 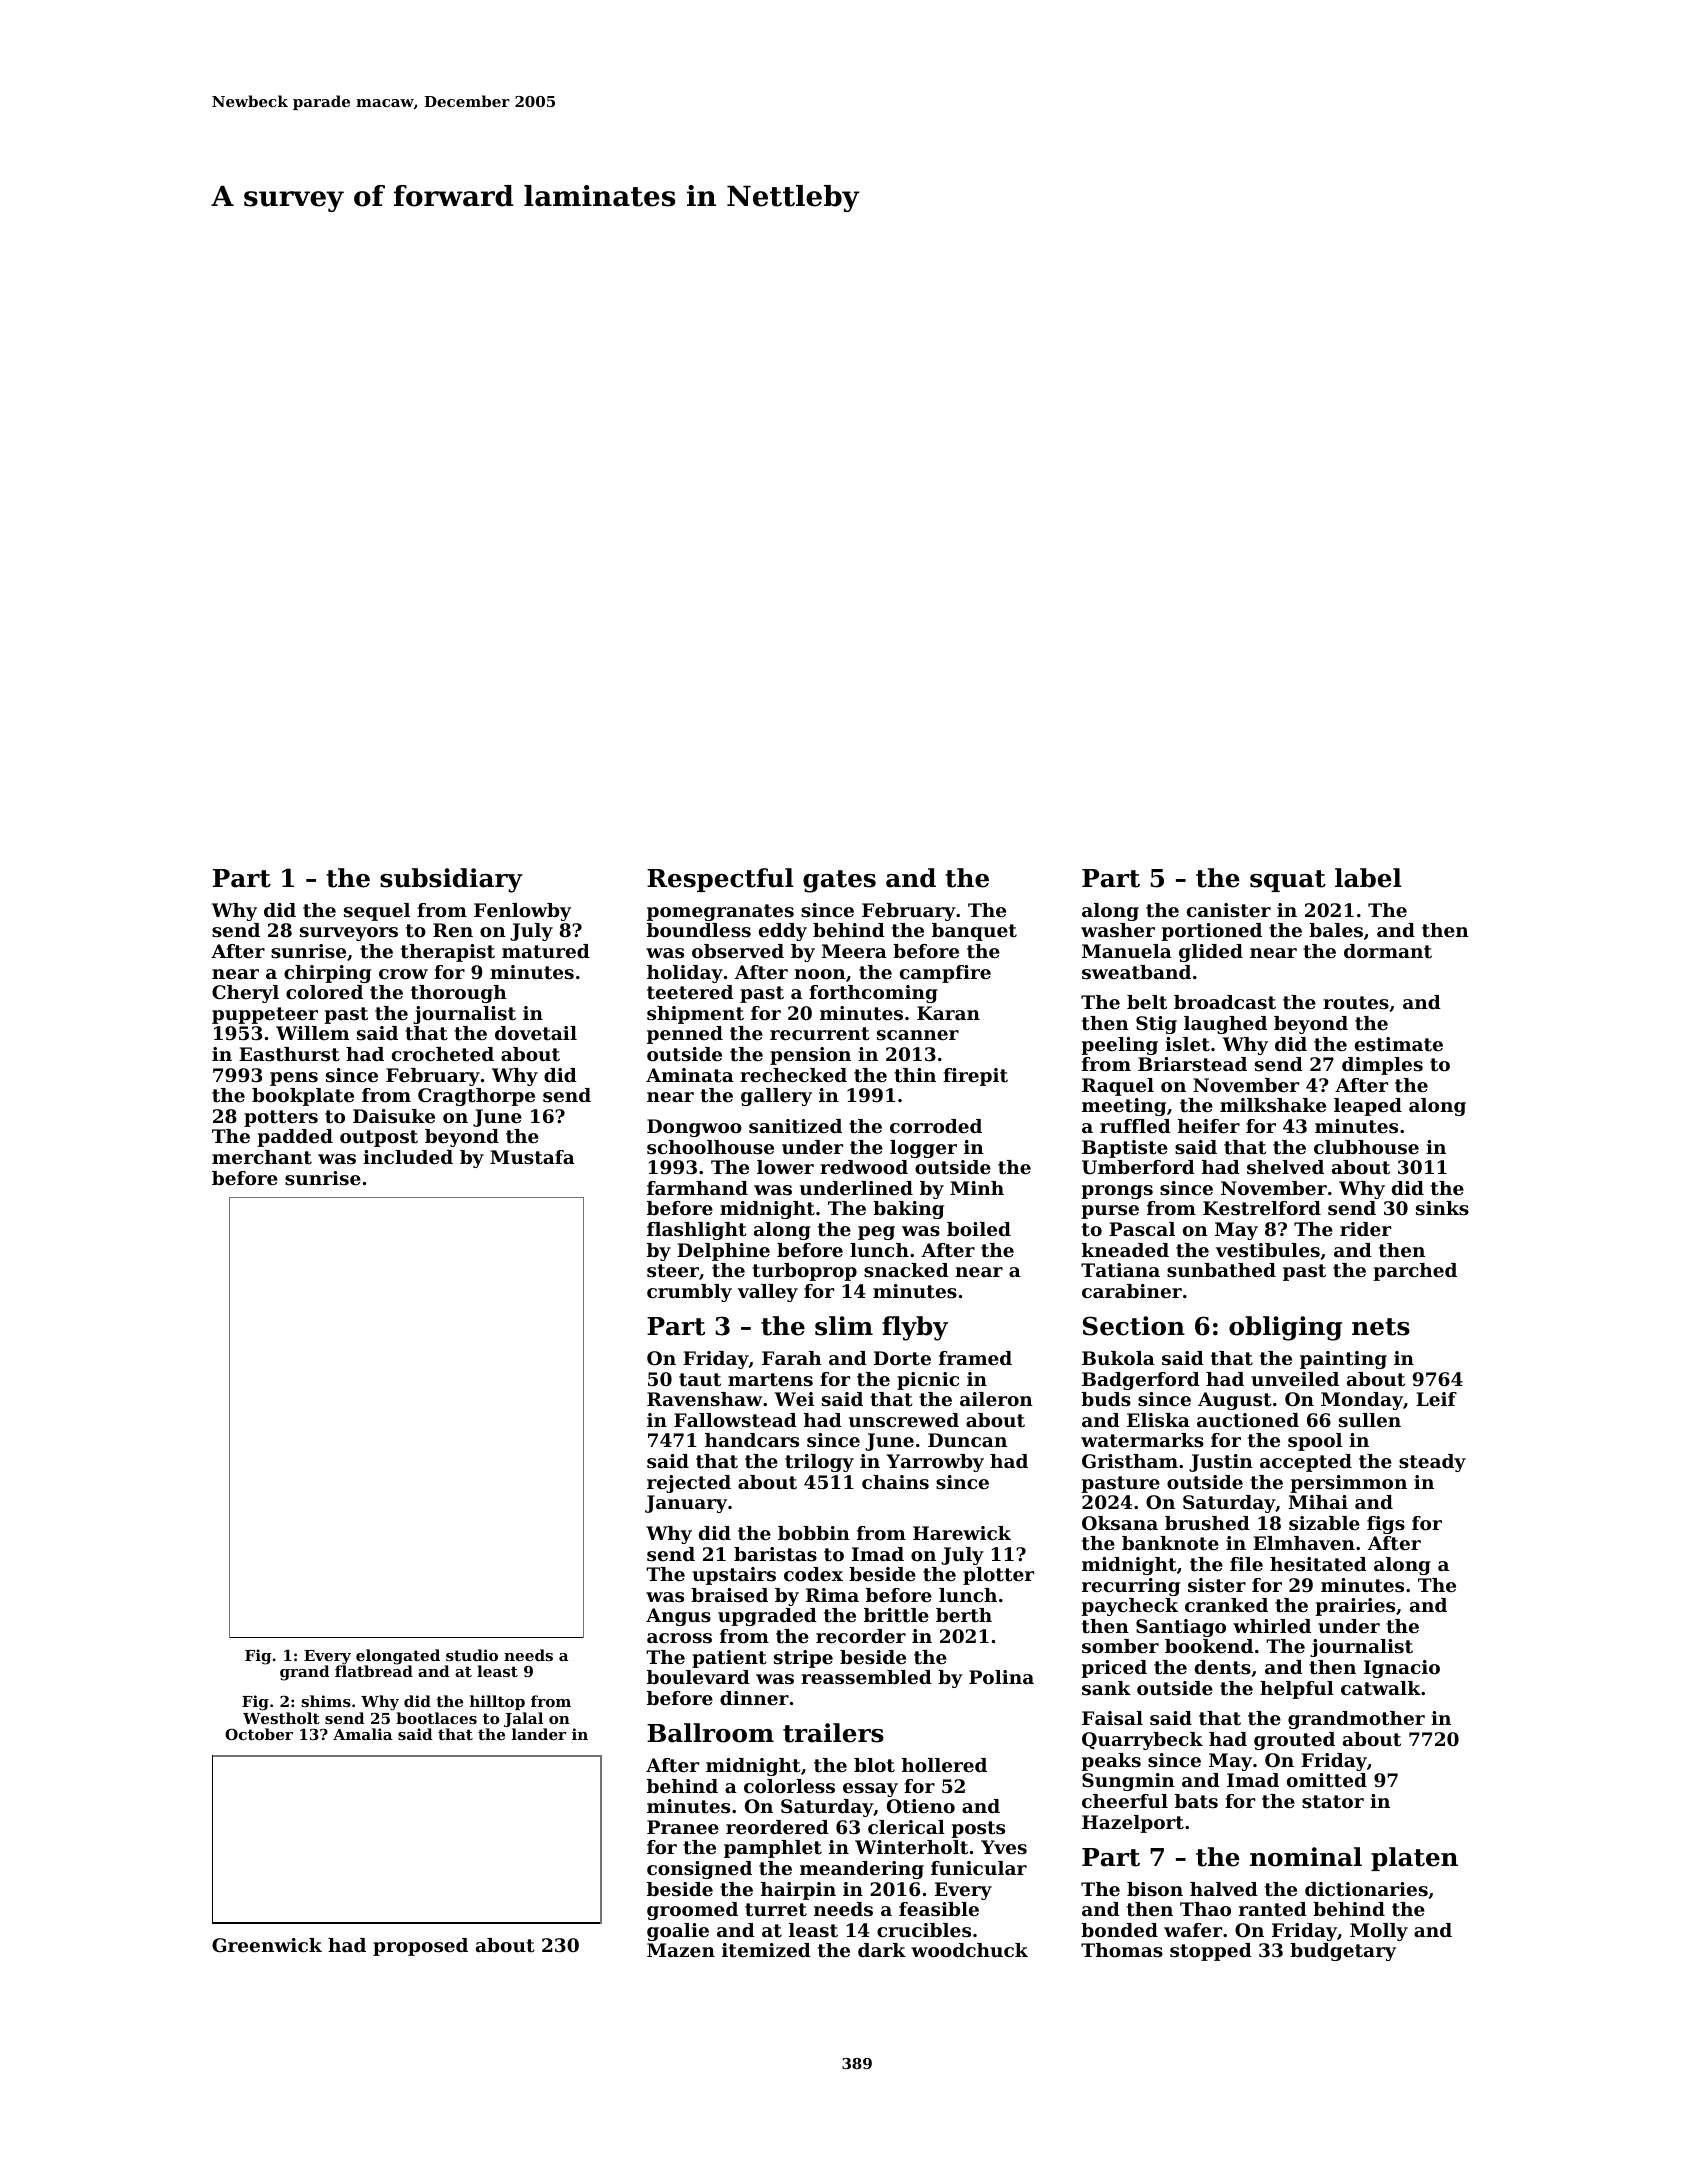 I want to click on subsidiary, so click(x=451, y=880).
